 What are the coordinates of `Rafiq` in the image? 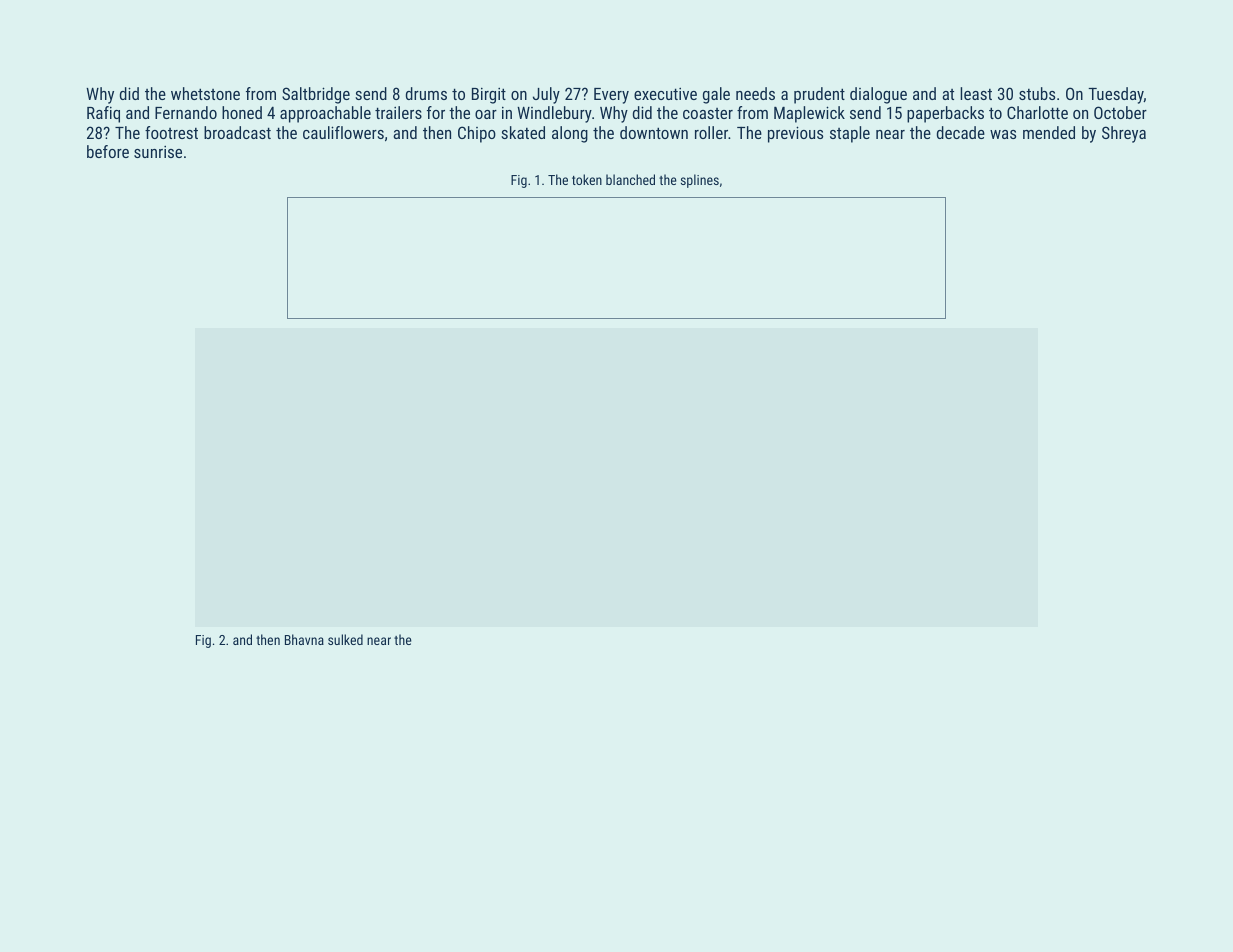 It's located at (103, 114).
